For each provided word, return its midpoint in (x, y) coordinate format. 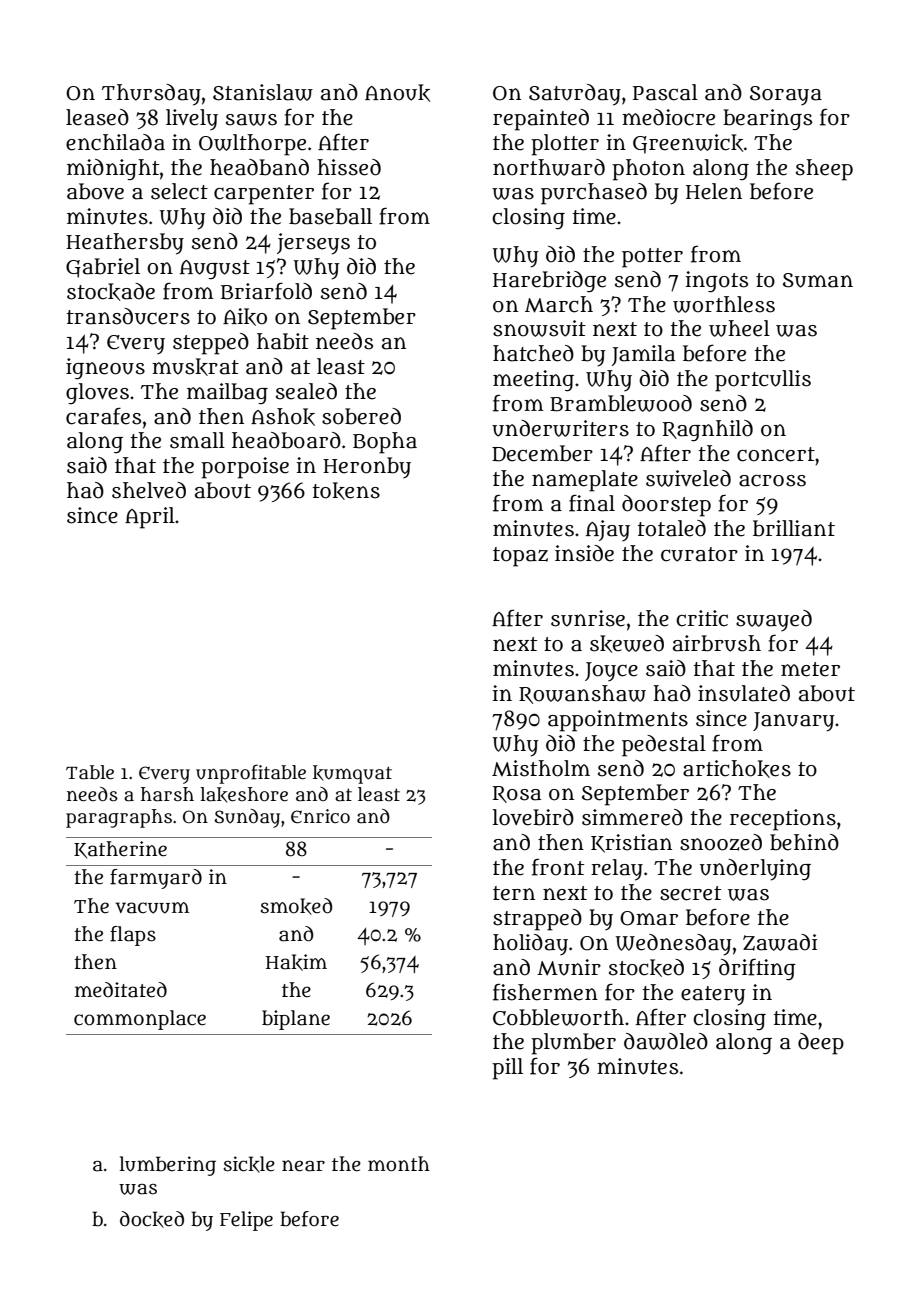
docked (152, 1219)
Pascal (665, 92)
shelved (149, 490)
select (179, 191)
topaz (520, 557)
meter (810, 669)
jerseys (313, 244)
